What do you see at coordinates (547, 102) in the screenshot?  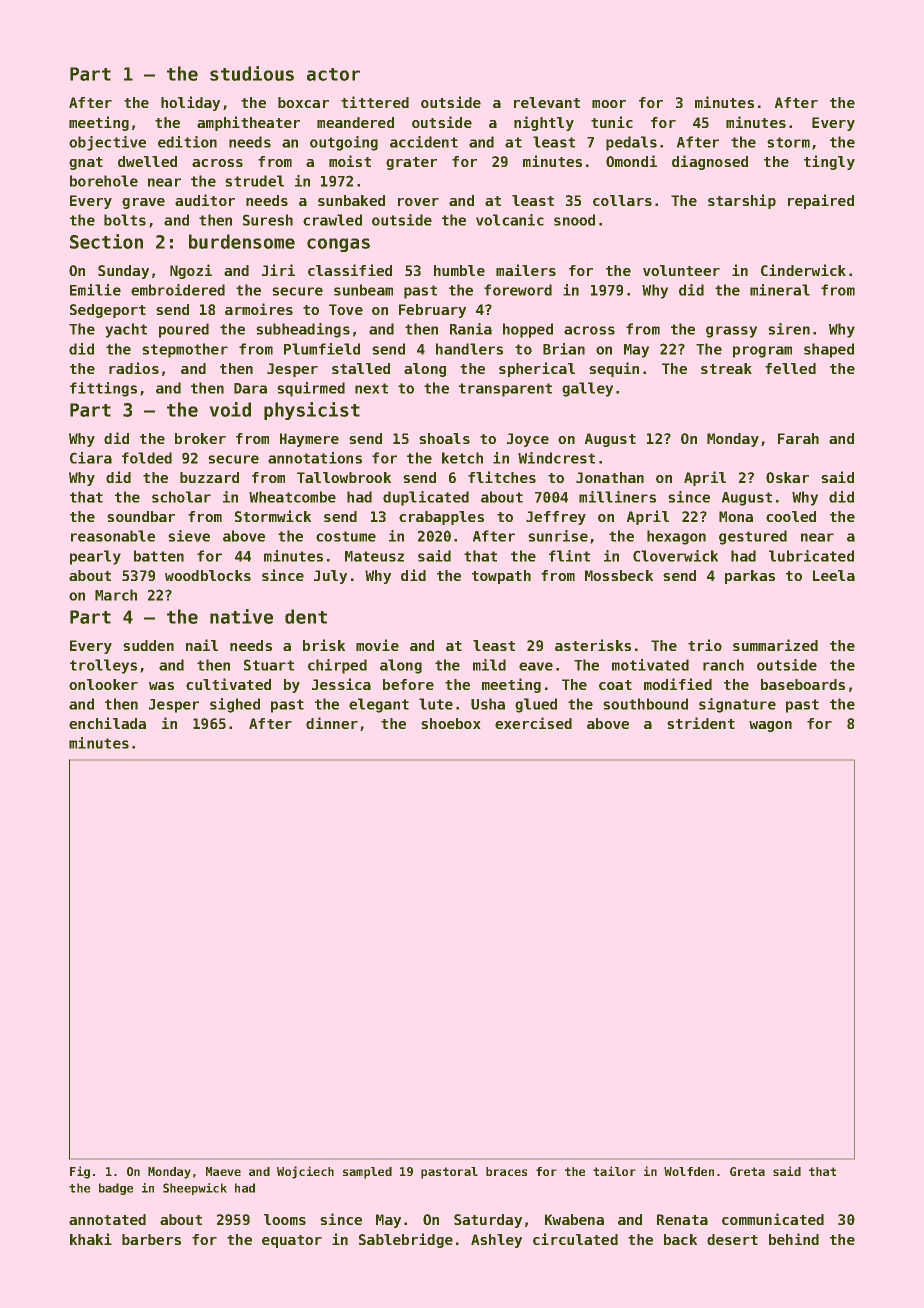 I see `relevant` at bounding box center [547, 102].
